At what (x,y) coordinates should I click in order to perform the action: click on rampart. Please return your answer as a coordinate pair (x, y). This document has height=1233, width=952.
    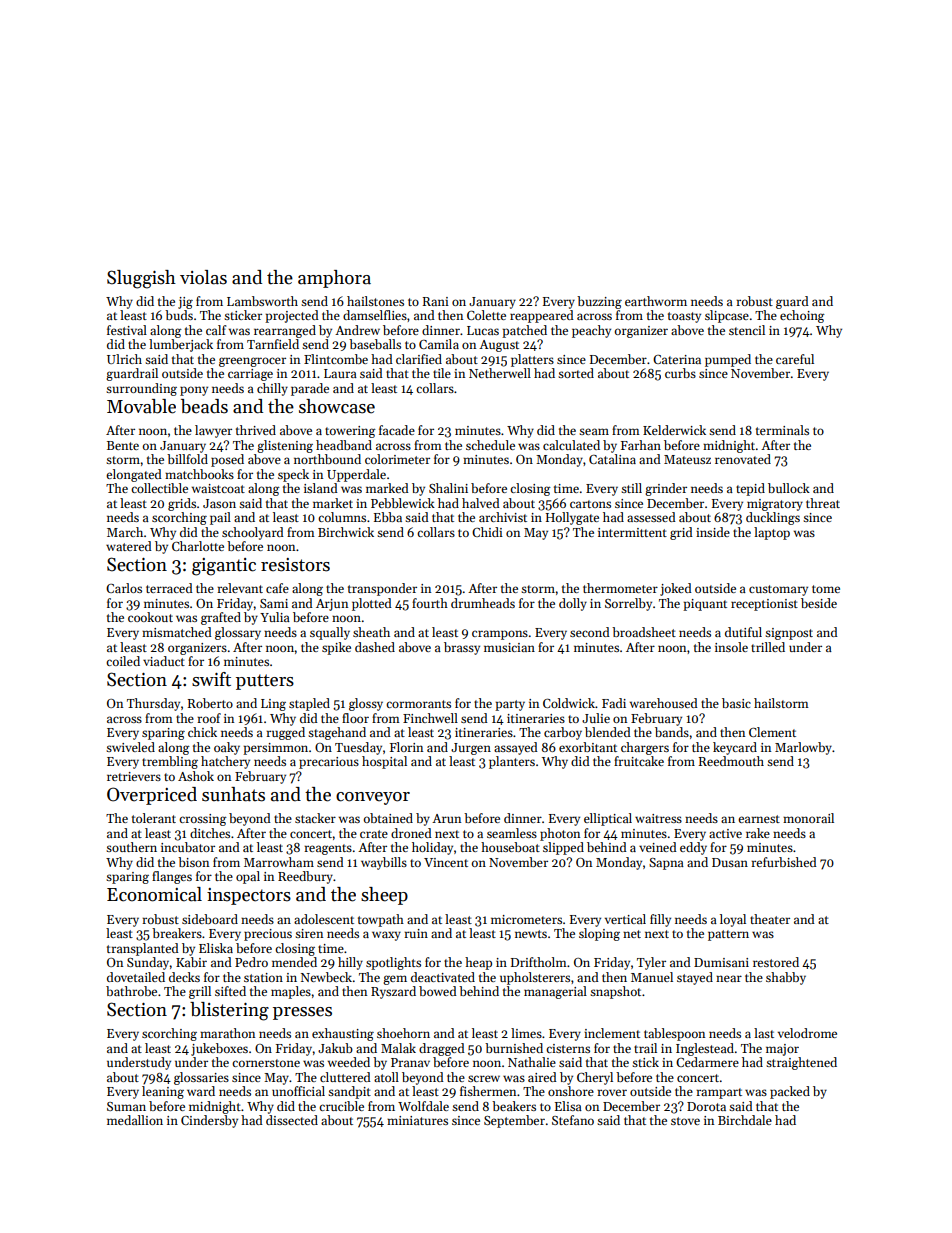
    Looking at the image, I should click on (719, 1093).
